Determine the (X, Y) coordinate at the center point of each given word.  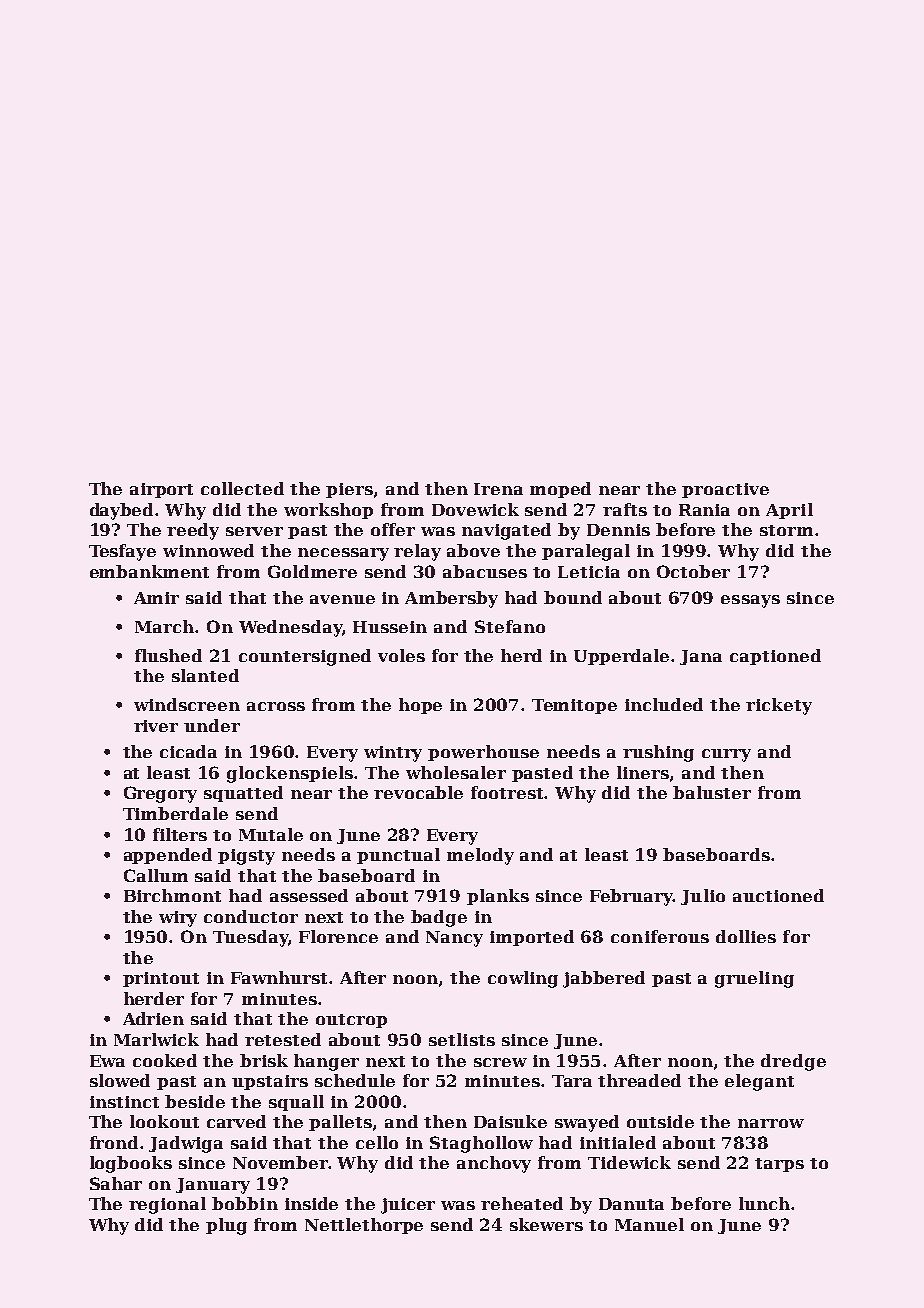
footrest (508, 792)
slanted (205, 675)
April (789, 511)
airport (161, 490)
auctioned (778, 895)
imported (532, 938)
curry (726, 755)
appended (168, 856)
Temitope (574, 706)
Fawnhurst (279, 977)
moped (560, 490)
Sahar (116, 1183)
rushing (658, 753)
